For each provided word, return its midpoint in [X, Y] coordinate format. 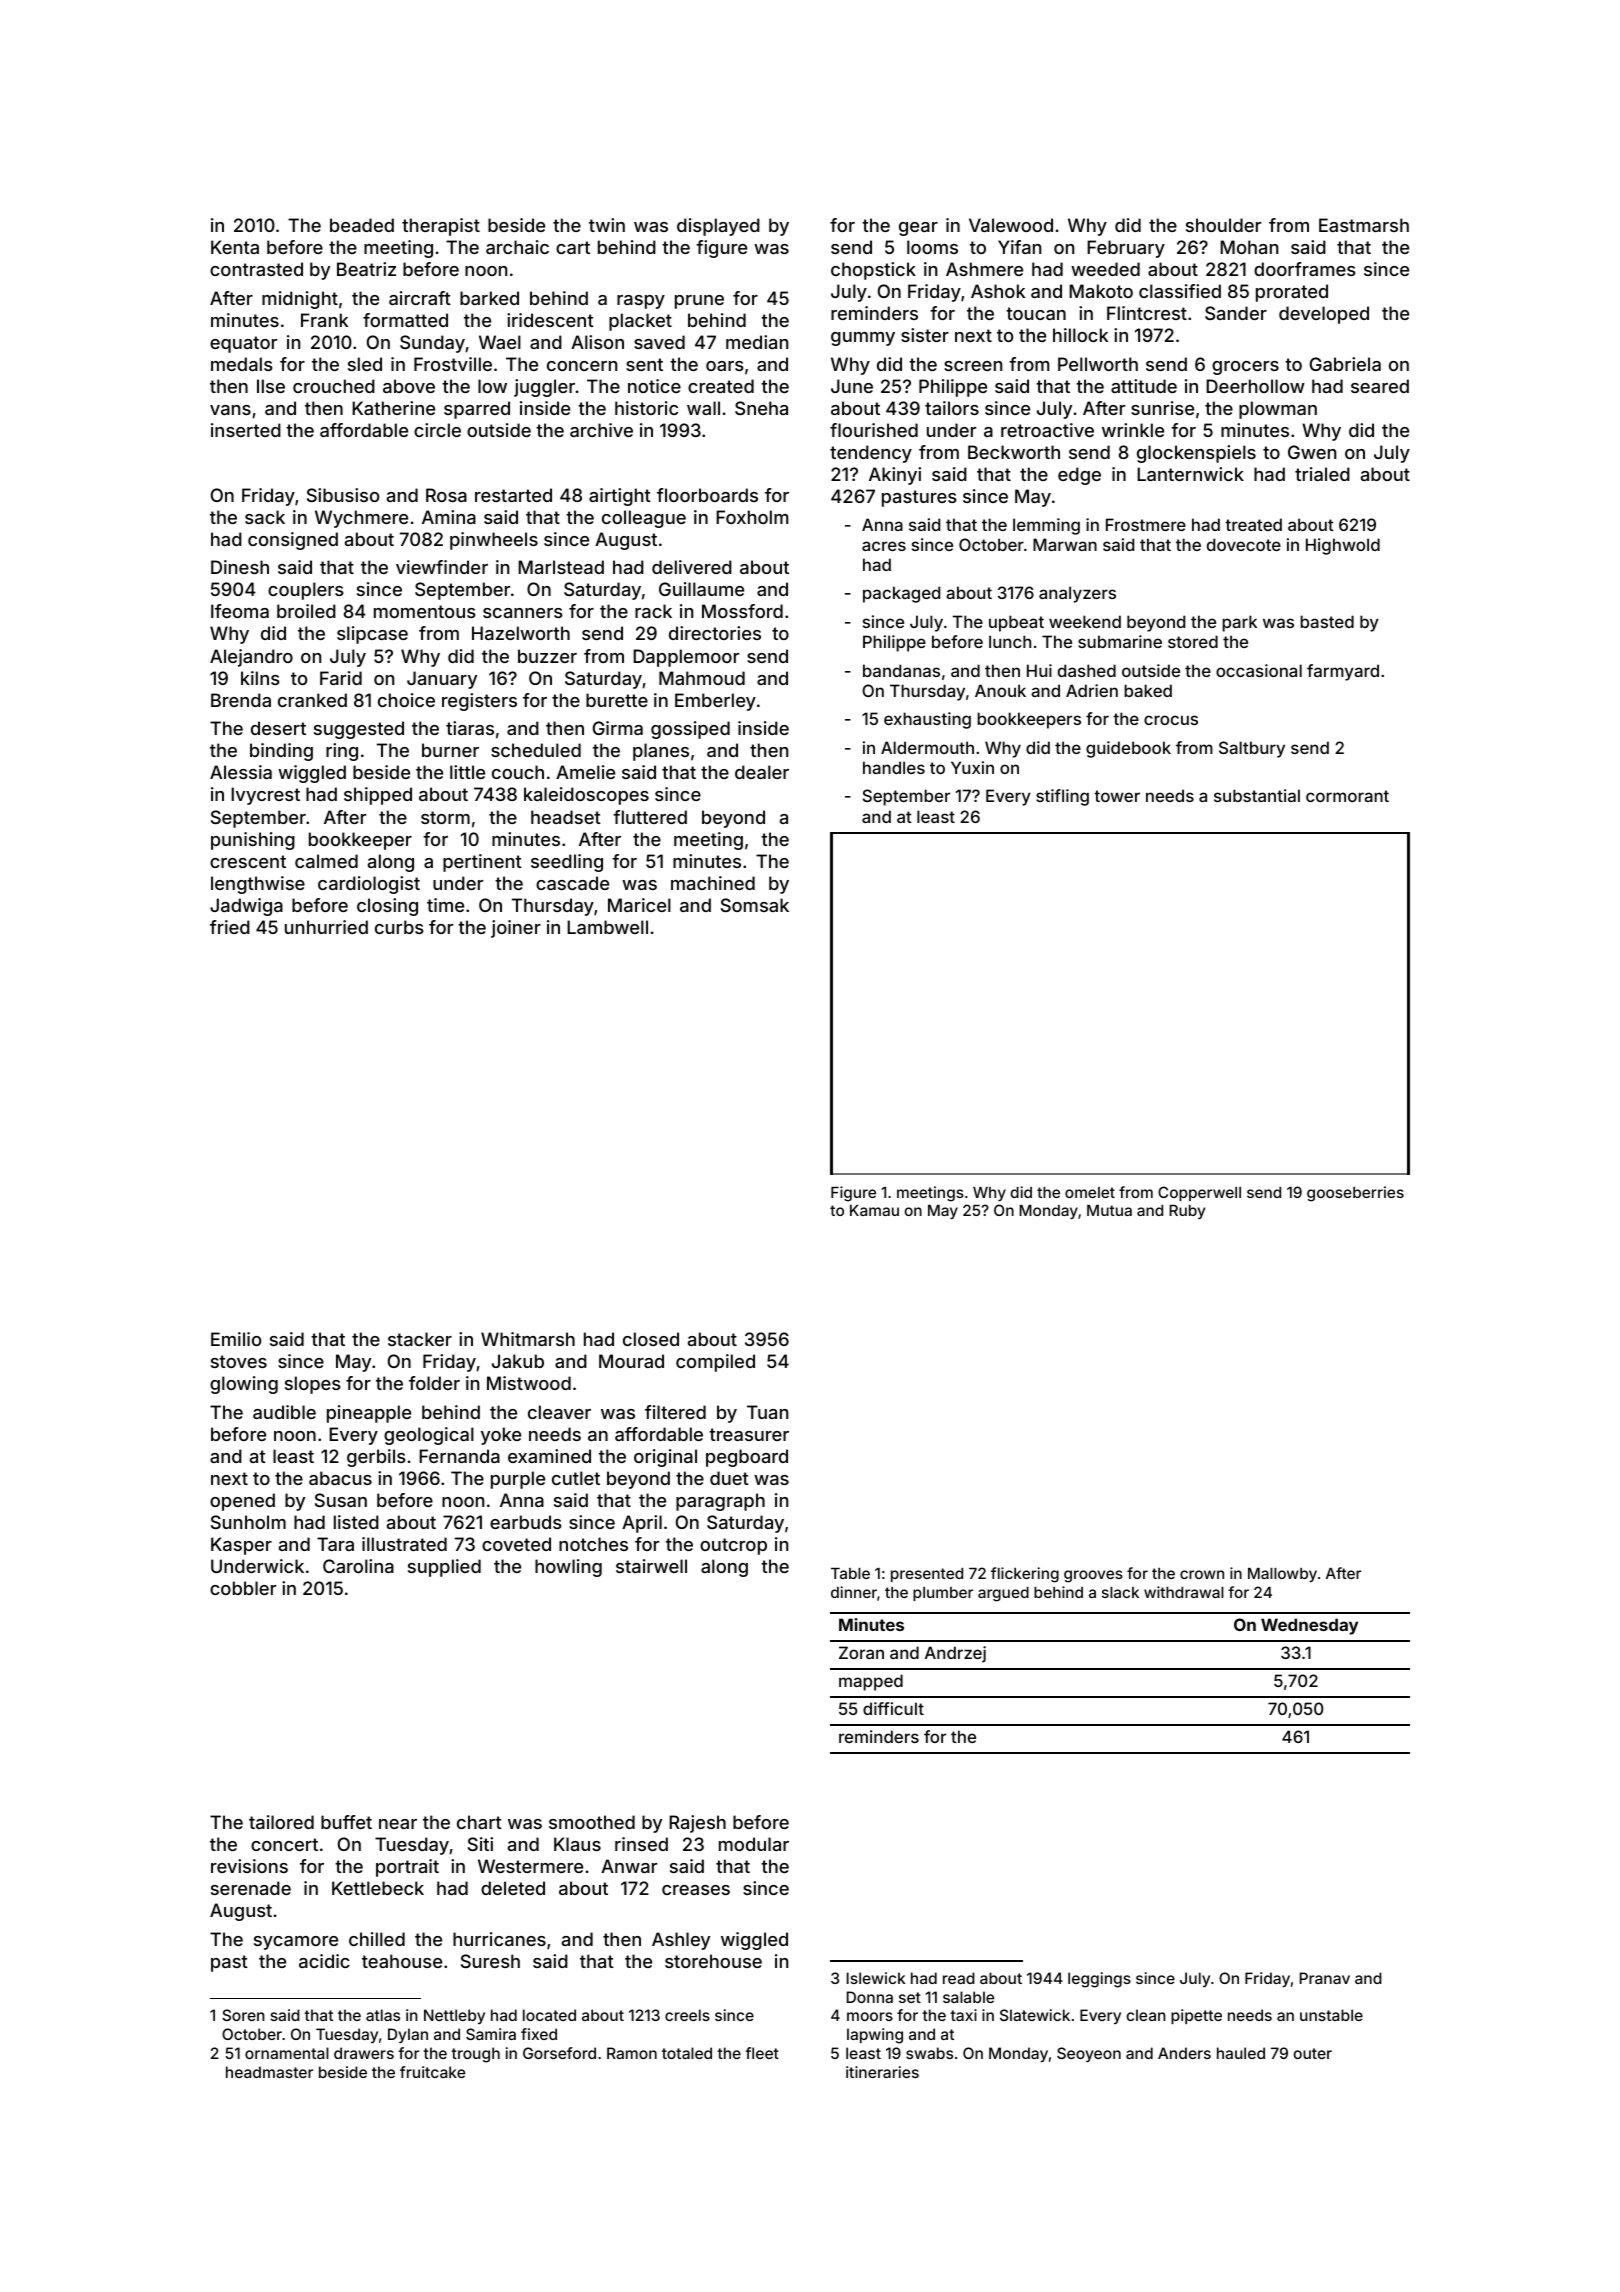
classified [1180, 291]
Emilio [236, 1339]
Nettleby [454, 2016]
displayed [718, 227]
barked [489, 298]
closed [651, 1339]
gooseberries [1355, 1194]
